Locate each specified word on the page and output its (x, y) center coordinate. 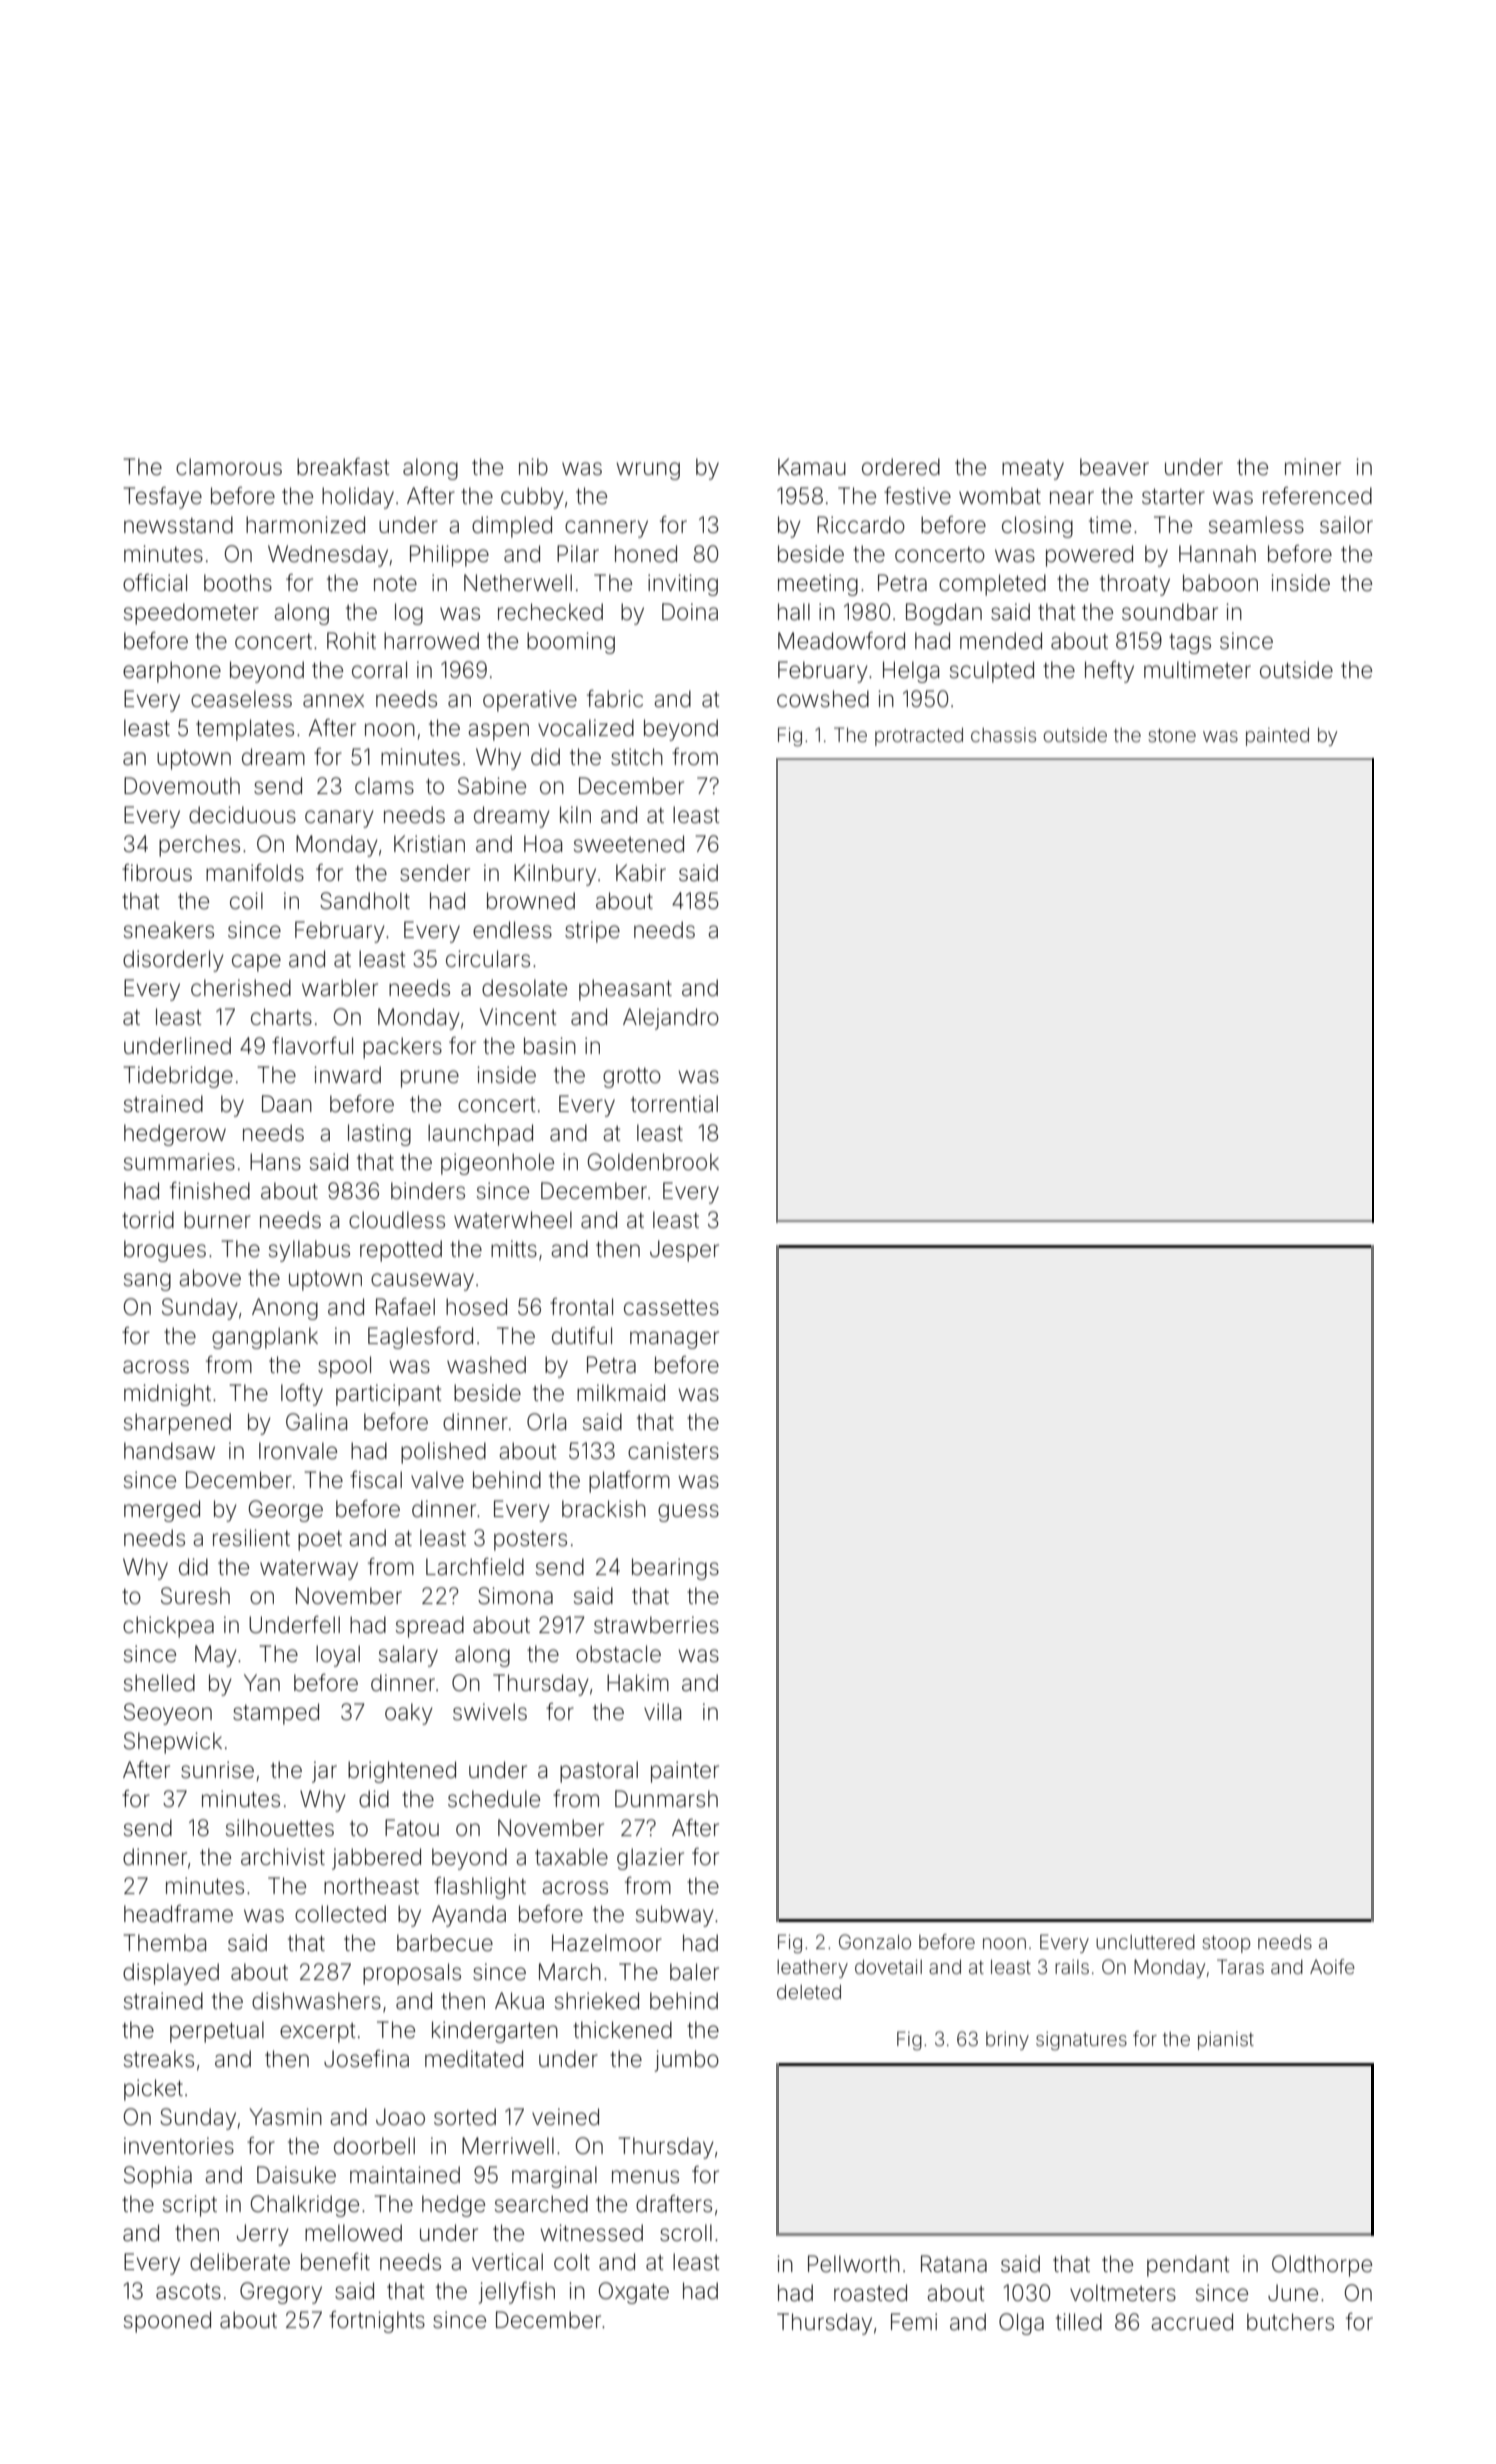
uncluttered (1145, 1942)
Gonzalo (875, 1941)
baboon (1220, 583)
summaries (179, 1162)
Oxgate (634, 2293)
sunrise (217, 1770)
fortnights (377, 2322)
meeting (818, 585)
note (395, 584)
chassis (1003, 735)
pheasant (625, 990)
